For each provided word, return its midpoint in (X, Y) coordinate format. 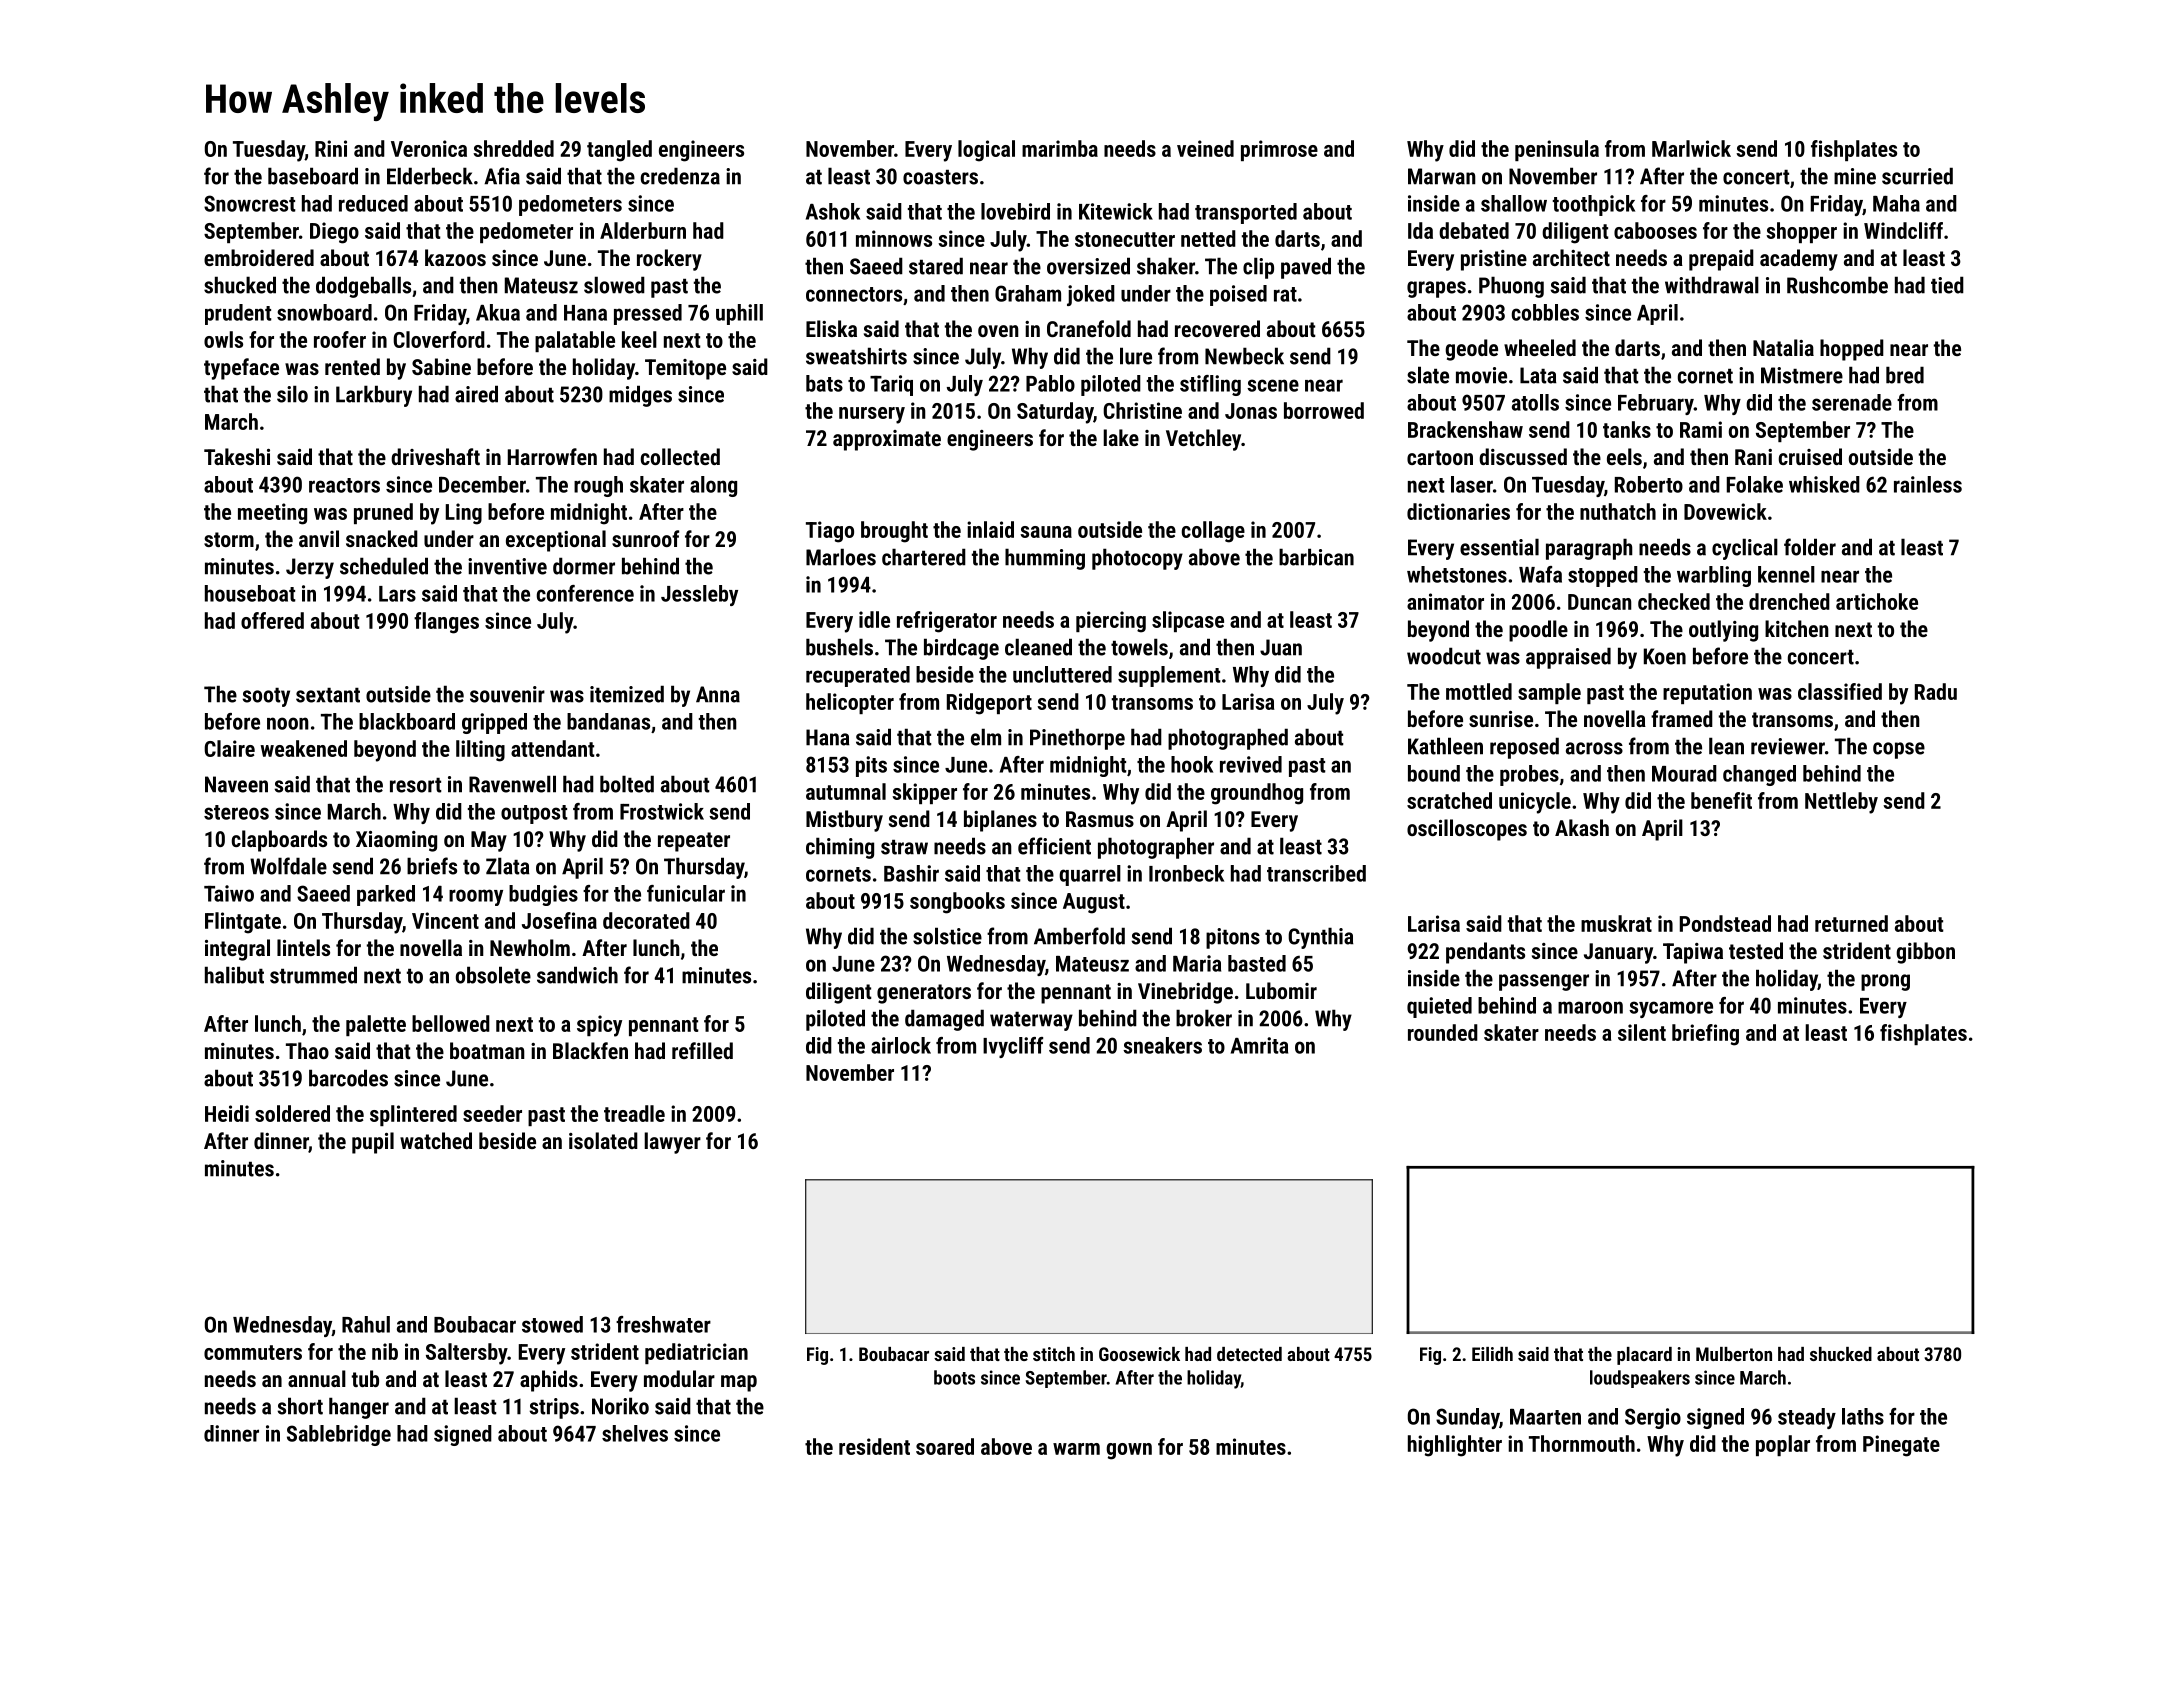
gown (1129, 1451)
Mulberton (1734, 1354)
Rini (331, 148)
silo (292, 394)
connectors (854, 294)
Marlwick (1691, 148)
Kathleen (1445, 746)
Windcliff (1903, 230)
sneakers (1162, 1045)
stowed (552, 1324)
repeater (694, 842)
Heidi (227, 1113)
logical (986, 151)
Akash (1582, 827)
